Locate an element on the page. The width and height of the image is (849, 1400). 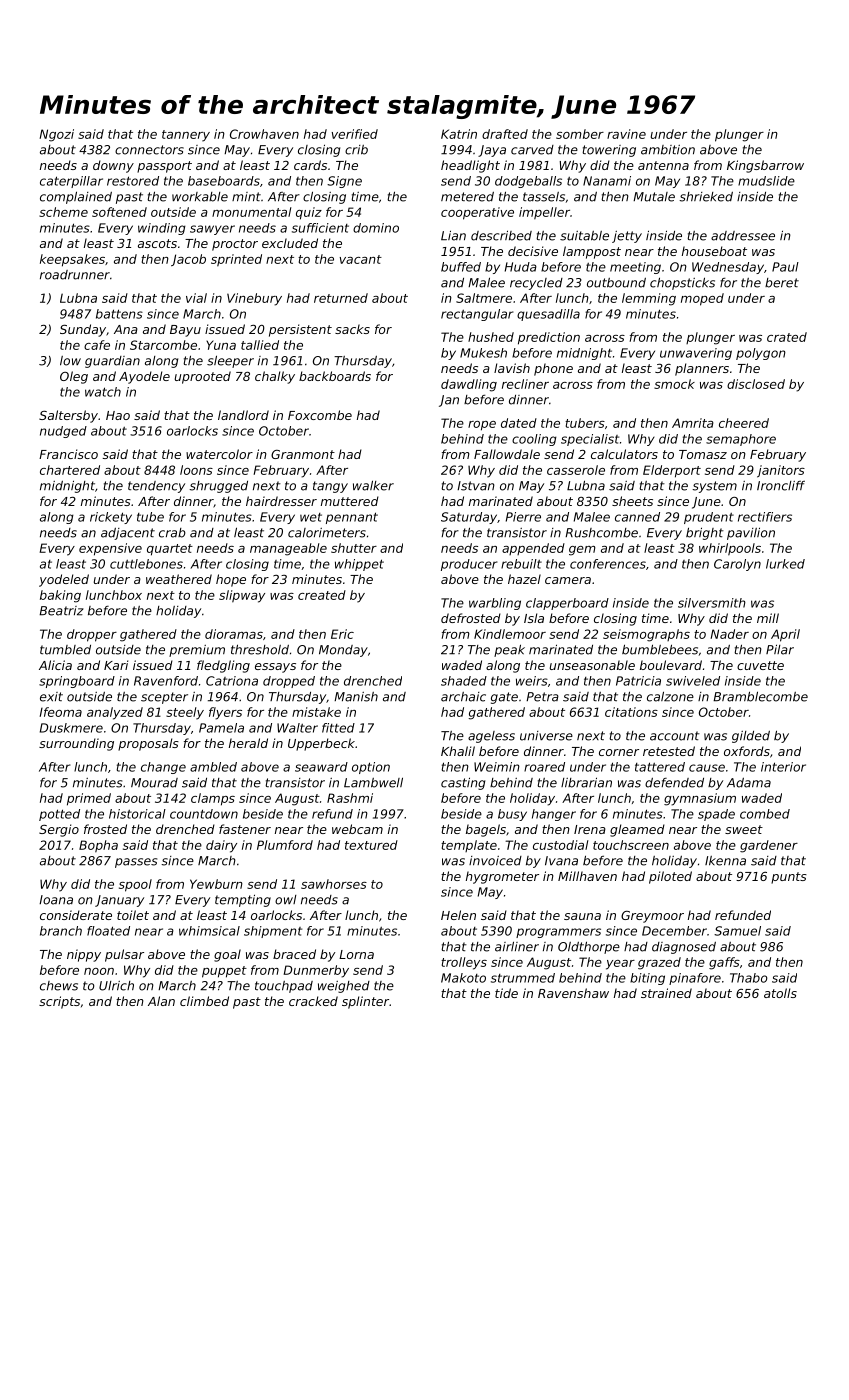
warbling is located at coordinates (495, 604).
